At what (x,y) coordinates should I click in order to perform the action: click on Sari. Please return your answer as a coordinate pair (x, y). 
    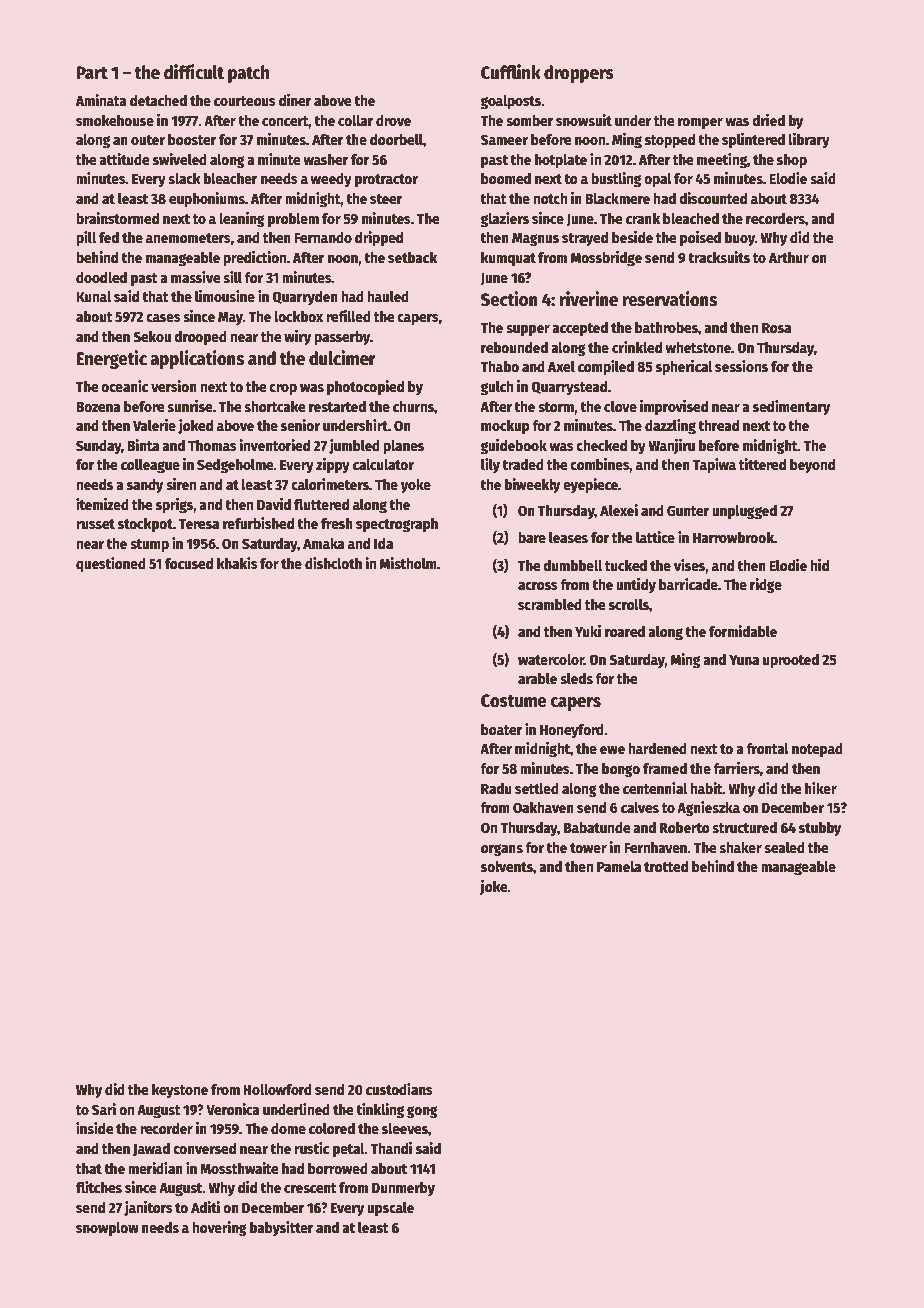
    Looking at the image, I should click on (104, 1109).
